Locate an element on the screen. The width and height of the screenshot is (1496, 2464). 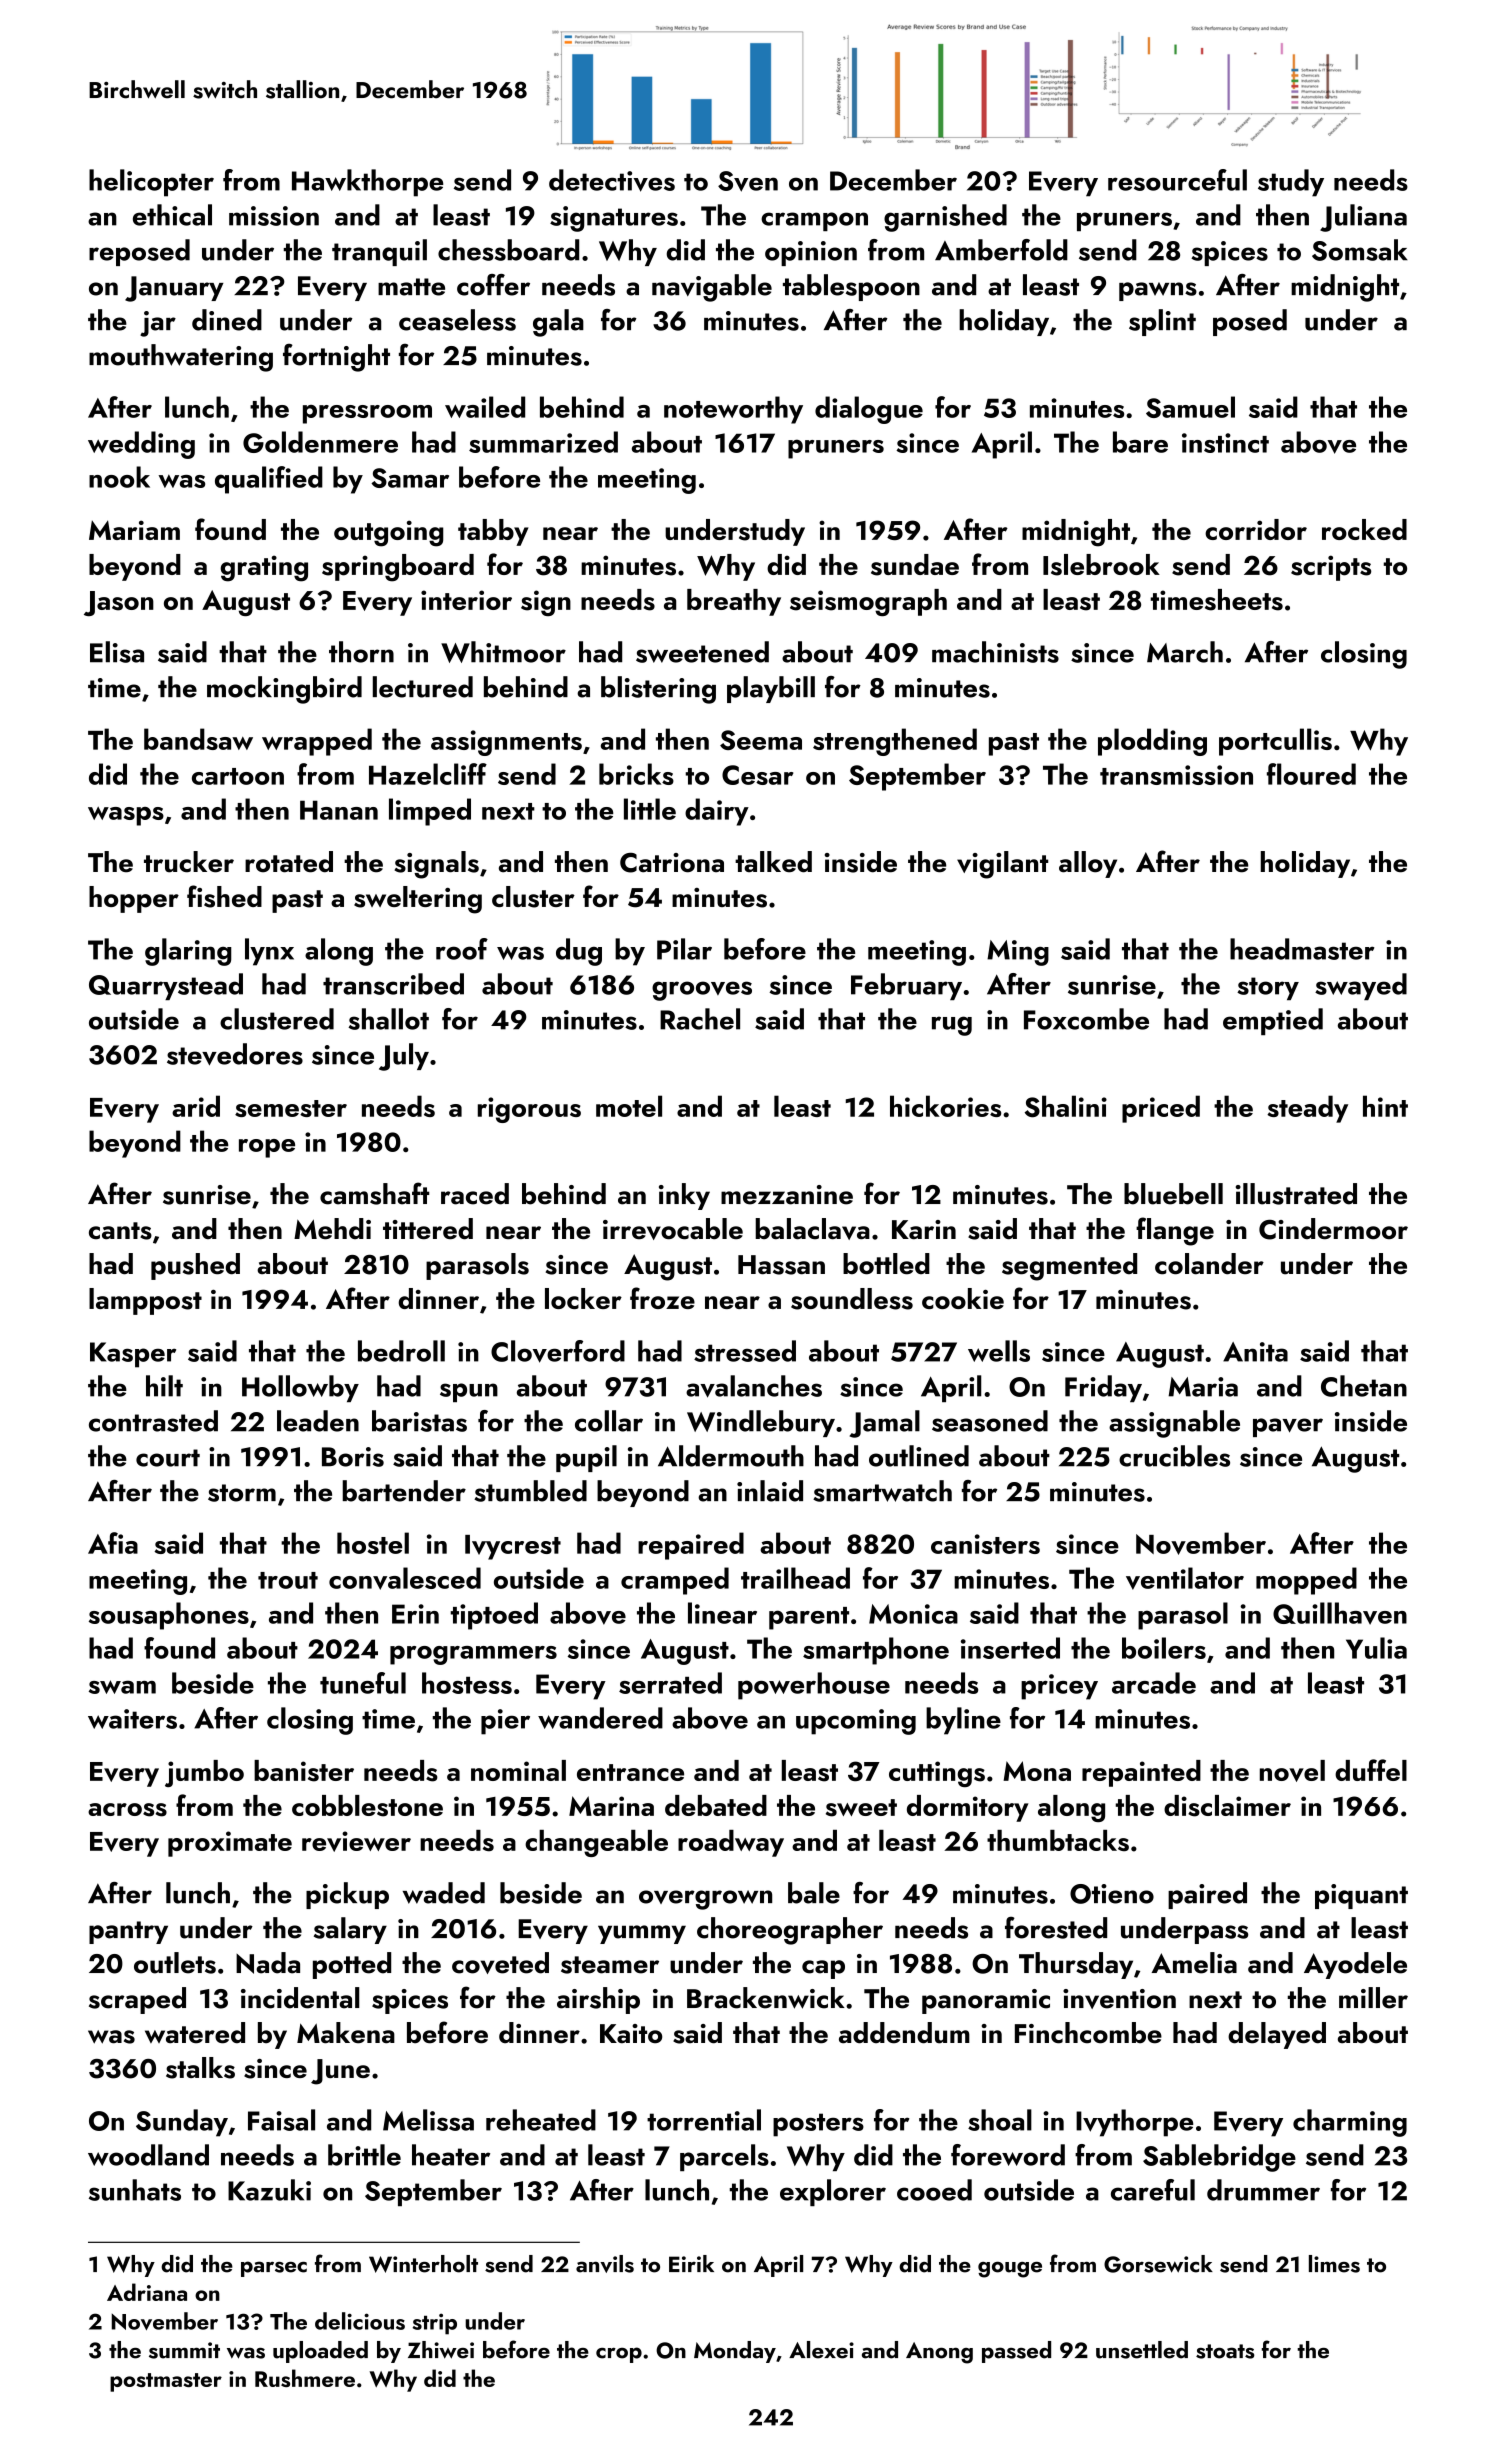
resourceful is located at coordinates (1177, 180).
